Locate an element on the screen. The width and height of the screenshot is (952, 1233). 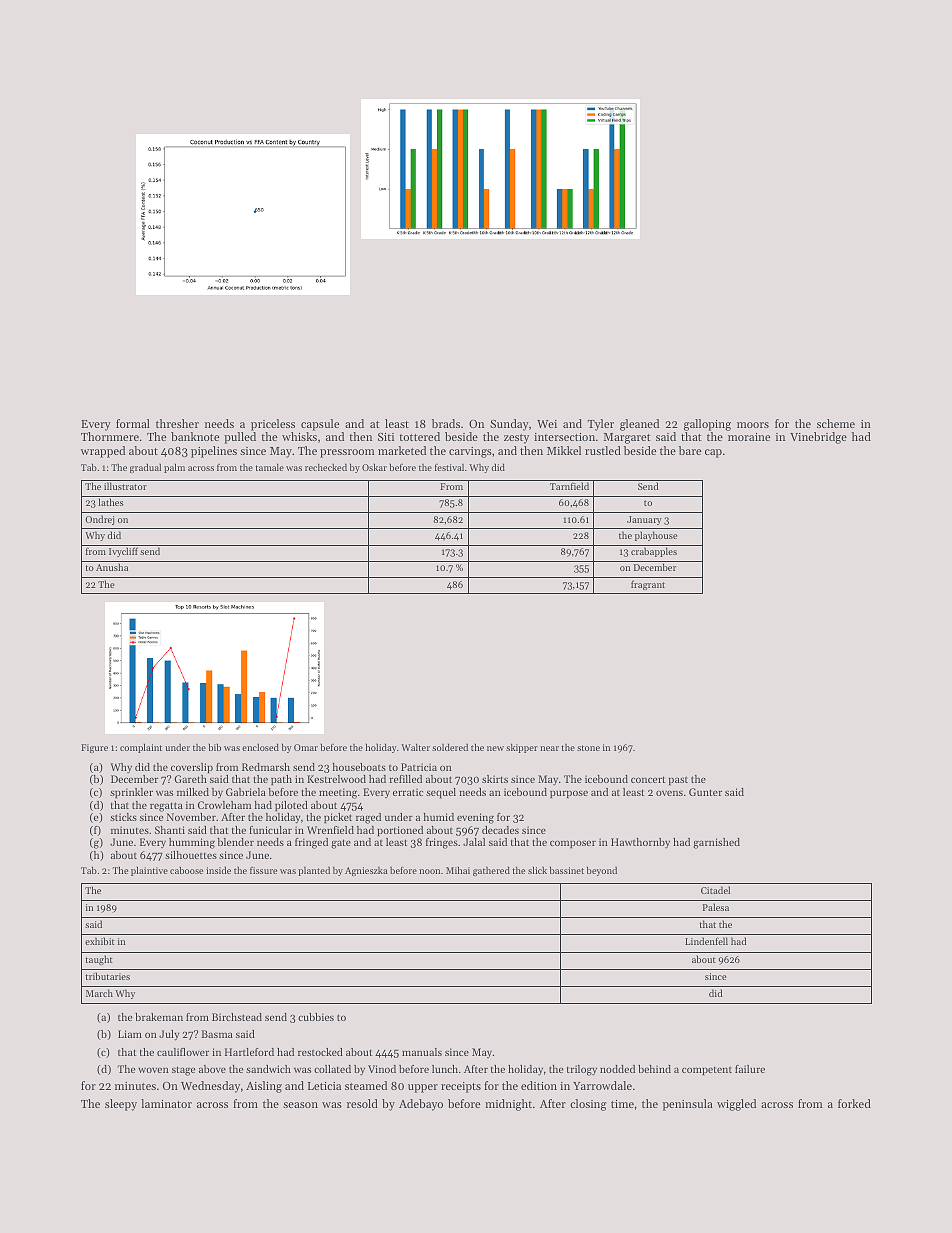
complaint is located at coordinates (141, 748).
